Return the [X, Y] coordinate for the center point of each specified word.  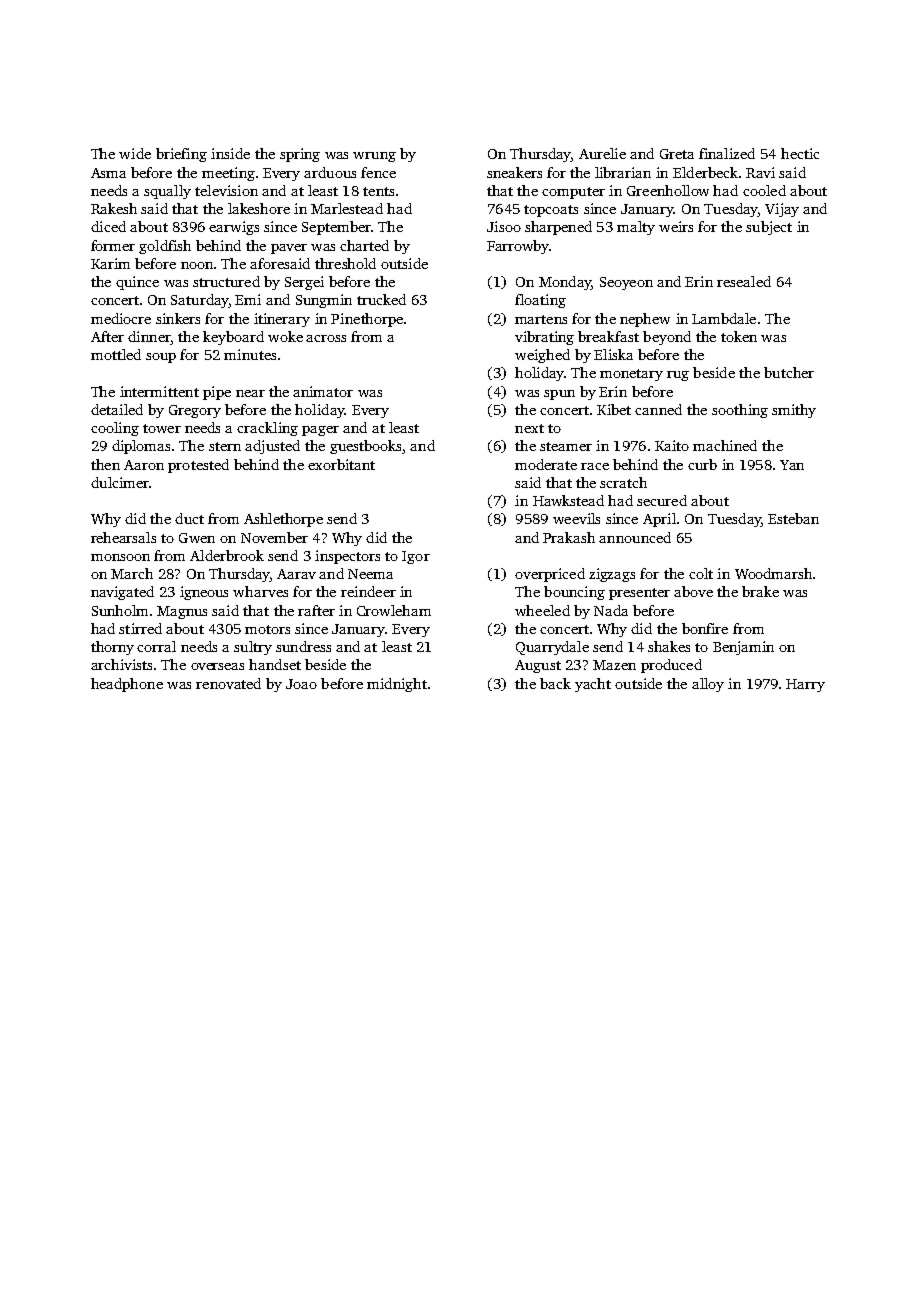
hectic [800, 153]
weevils [576, 518]
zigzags [612, 575]
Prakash [569, 537]
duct [189, 518]
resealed [744, 281]
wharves [260, 591]
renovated [228, 683]
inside [230, 153]
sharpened [558, 228]
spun [559, 395]
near [250, 393]
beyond [667, 338]
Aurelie [602, 153]
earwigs [234, 228]
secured [662, 500]
